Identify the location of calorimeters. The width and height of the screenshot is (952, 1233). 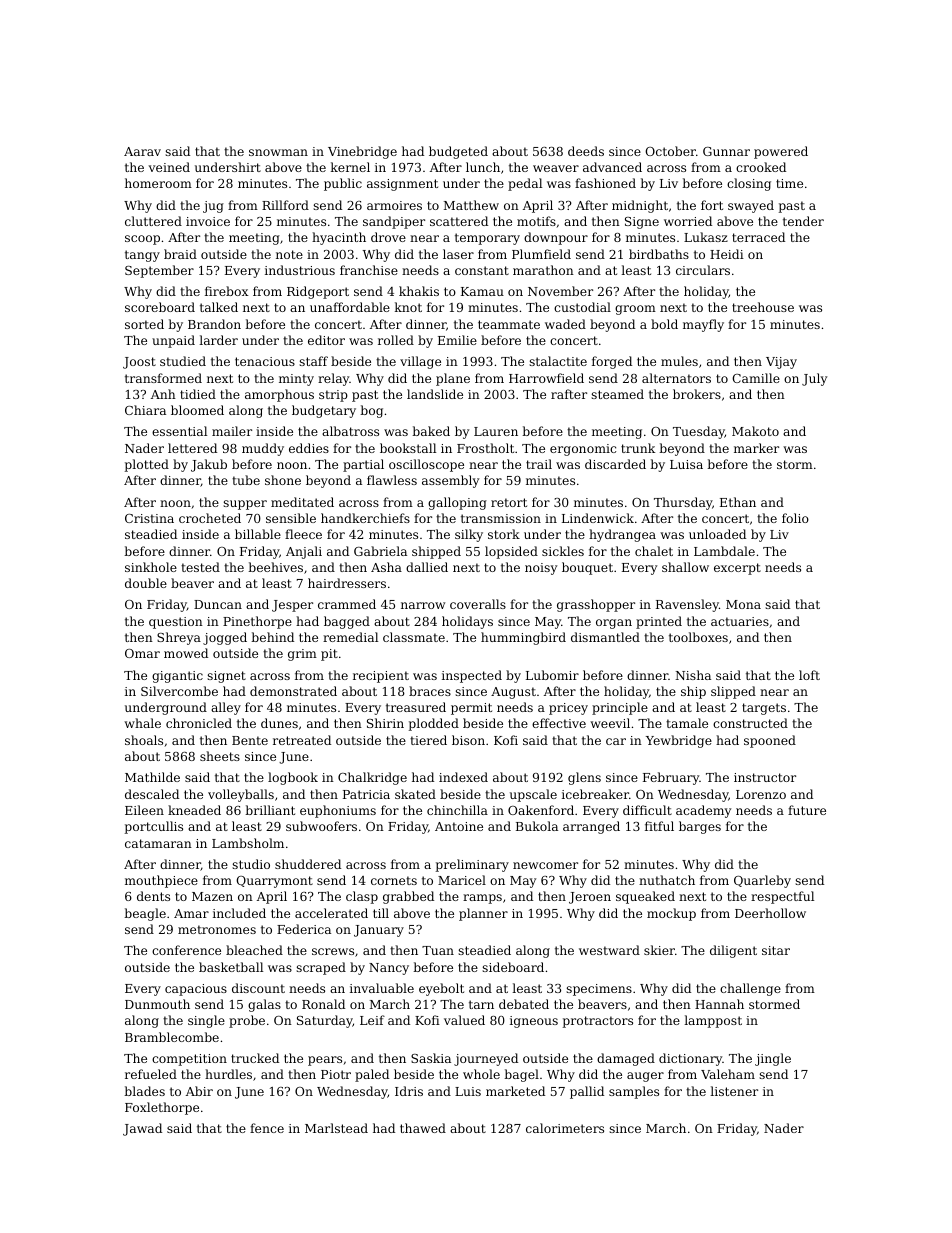
(565, 1128).
